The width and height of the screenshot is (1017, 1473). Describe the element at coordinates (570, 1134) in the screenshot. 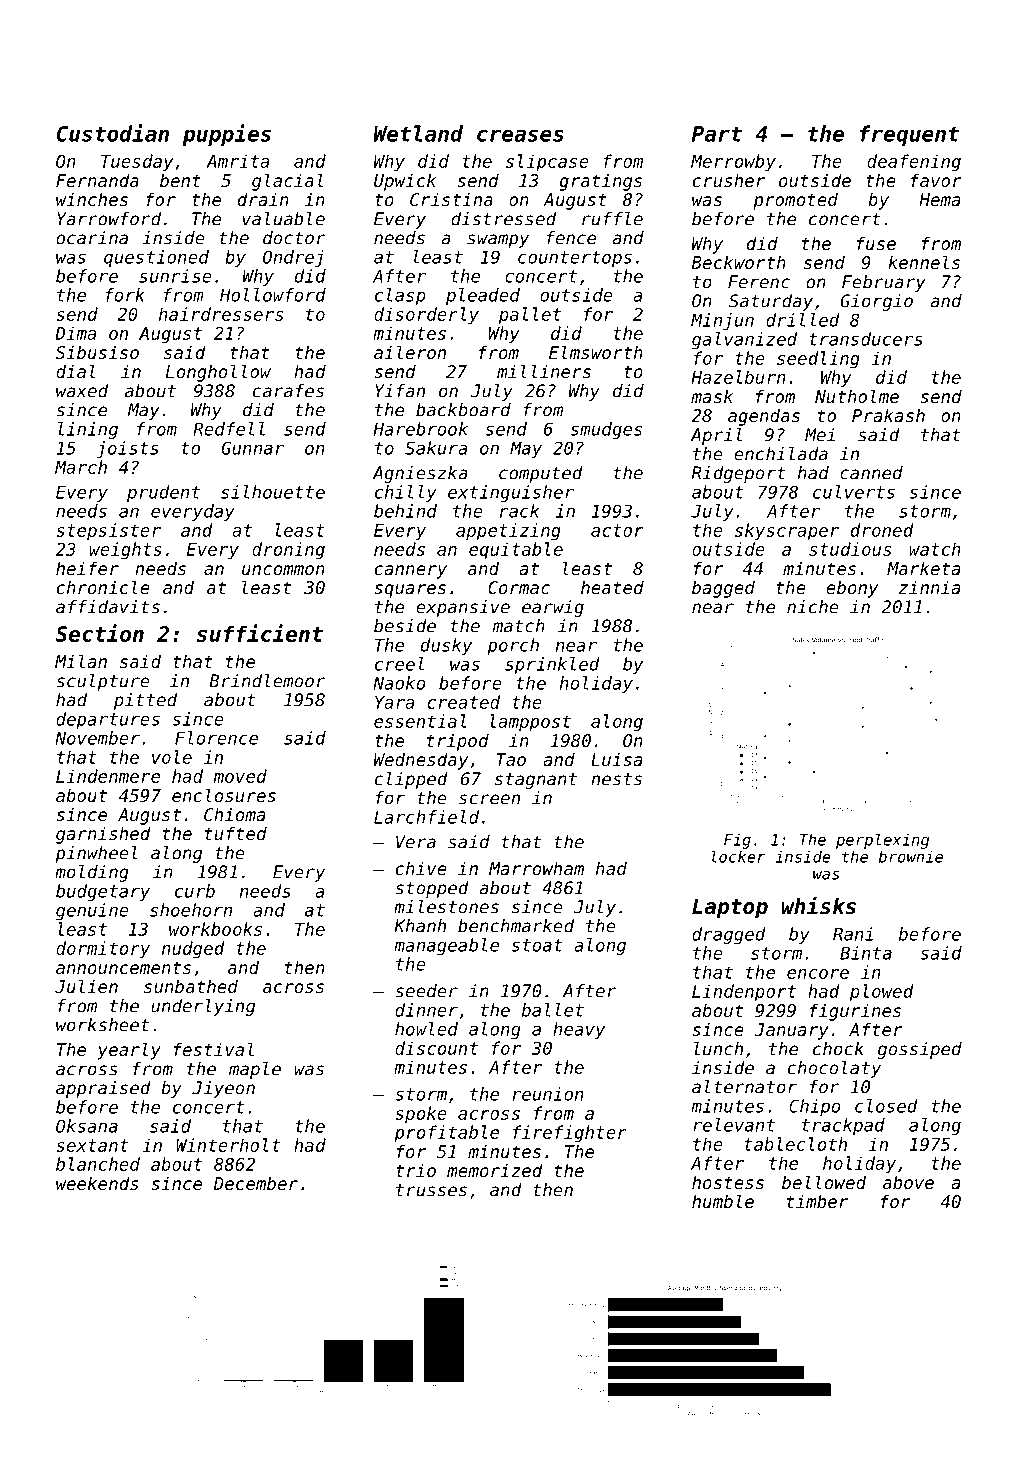

I see `firefighter` at that location.
